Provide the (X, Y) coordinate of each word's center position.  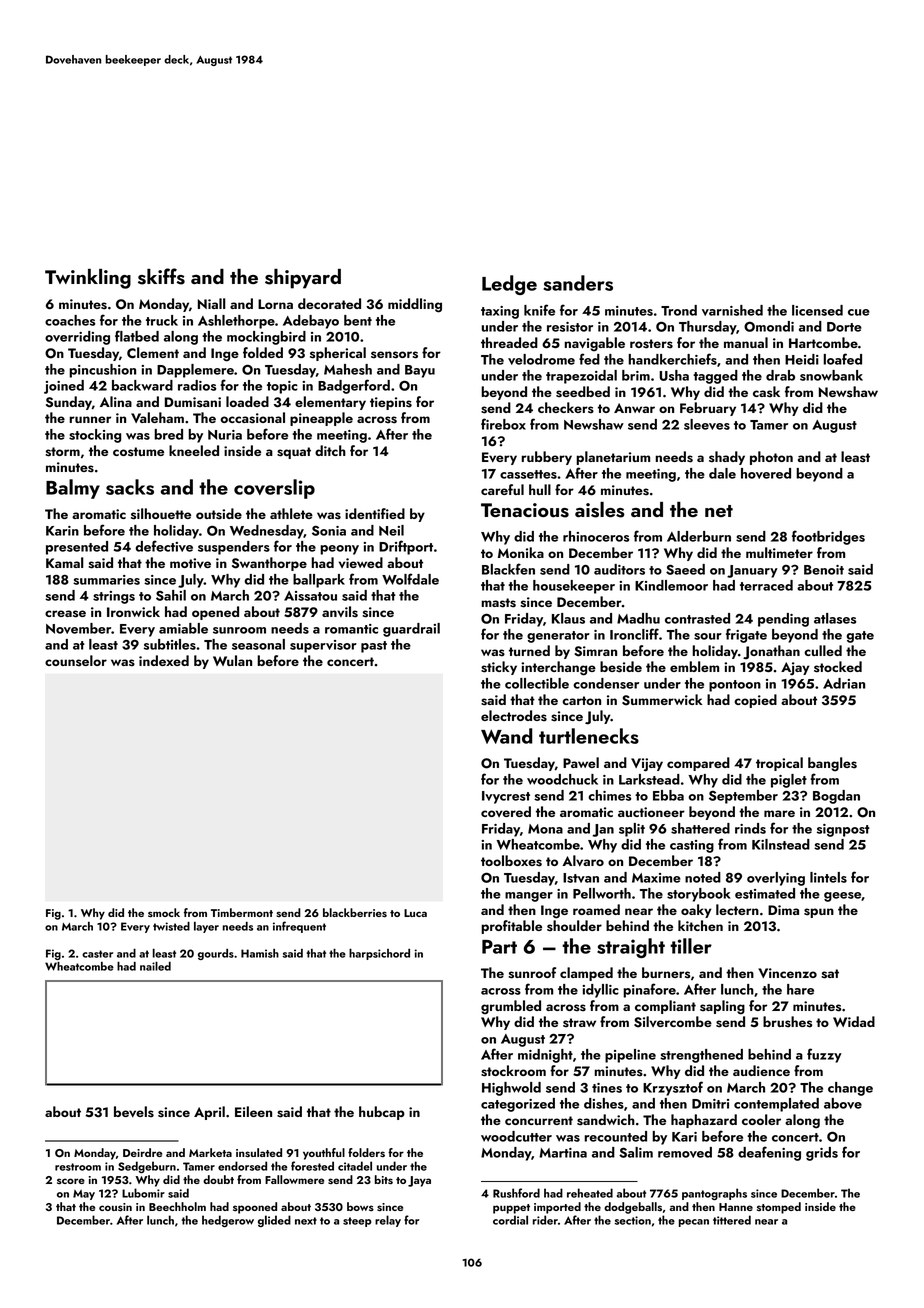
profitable (511, 927)
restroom (78, 1167)
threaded (509, 342)
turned (529, 650)
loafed (842, 359)
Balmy (73, 489)
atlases (835, 618)
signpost (843, 830)
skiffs (161, 276)
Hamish (260, 953)
